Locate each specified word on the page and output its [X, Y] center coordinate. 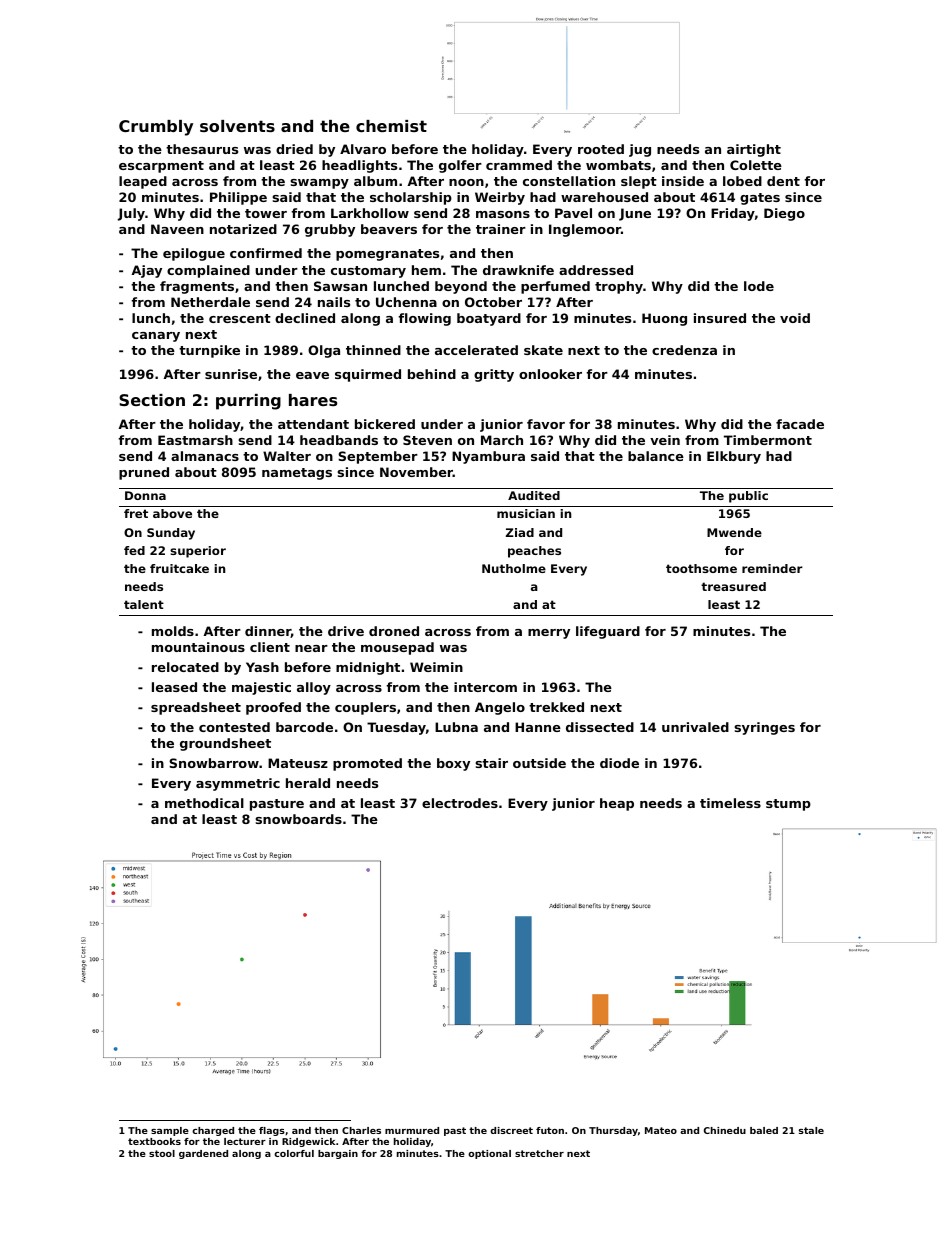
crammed [519, 165]
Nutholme [514, 568]
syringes [764, 728]
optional [489, 1154]
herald [308, 783]
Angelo [500, 708]
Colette [756, 165]
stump [788, 805]
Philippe [238, 198]
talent [144, 604]
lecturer [245, 1141]
